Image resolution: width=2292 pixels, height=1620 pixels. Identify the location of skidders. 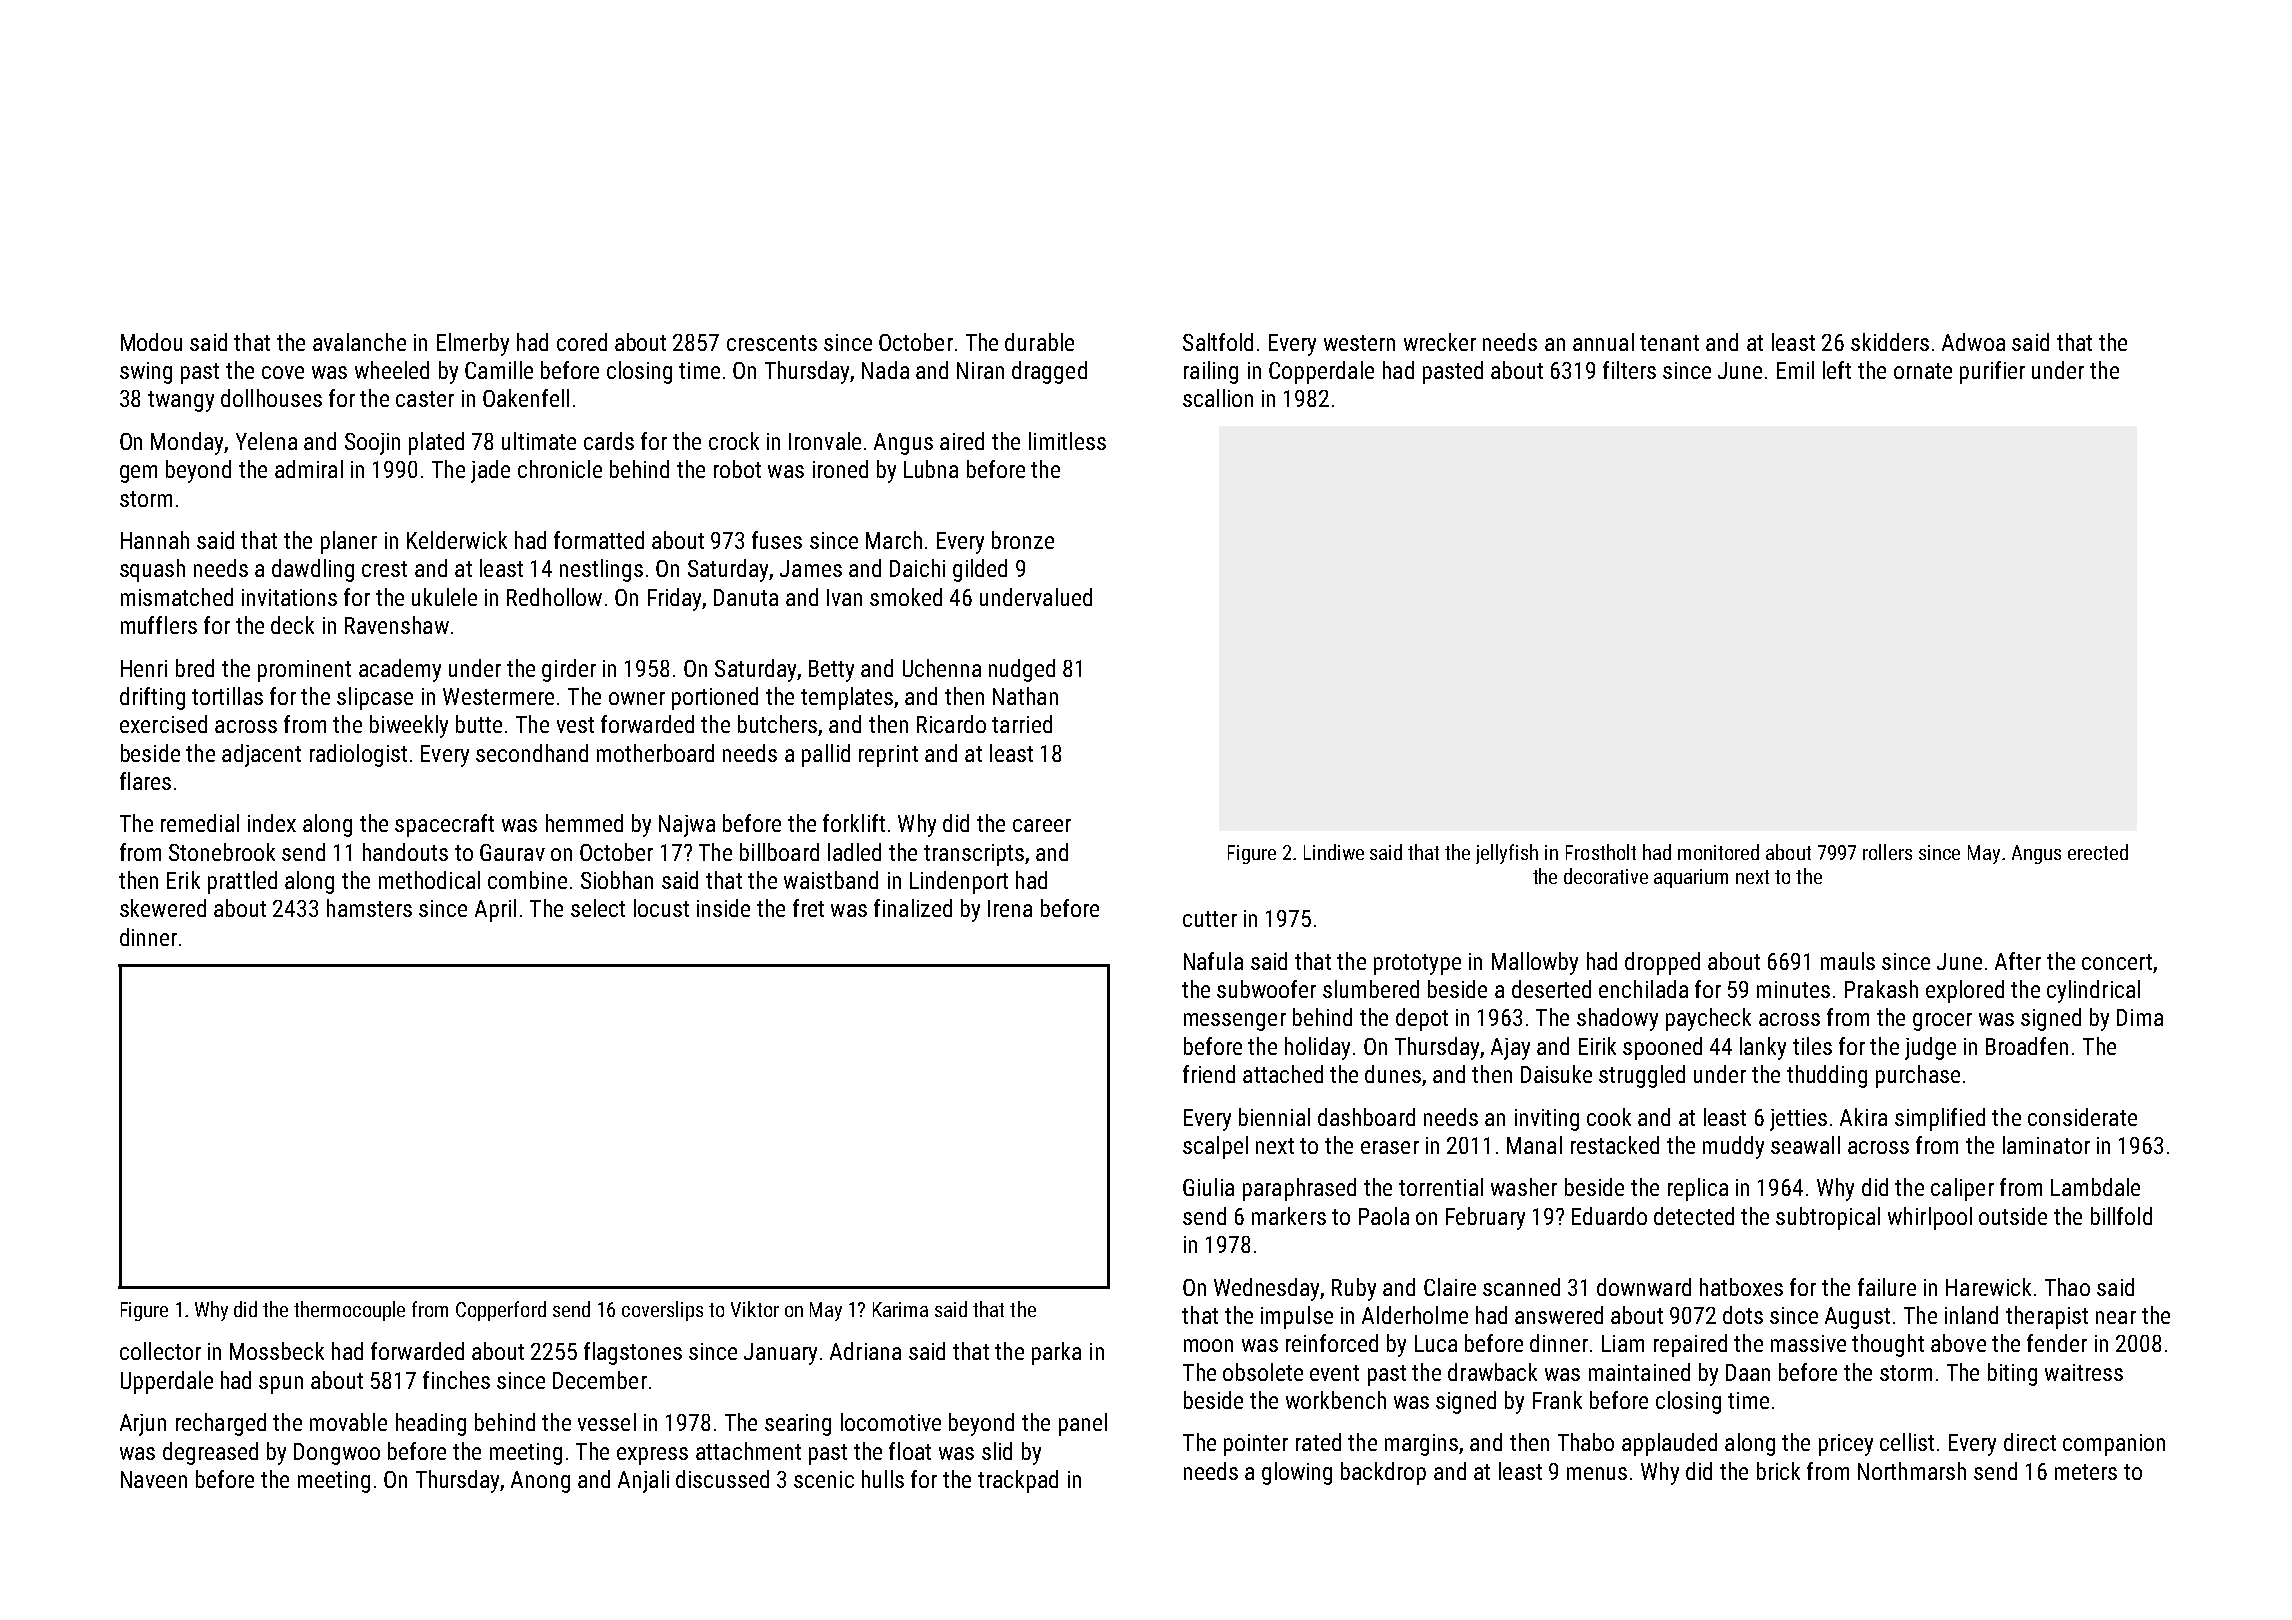
(1890, 342).
